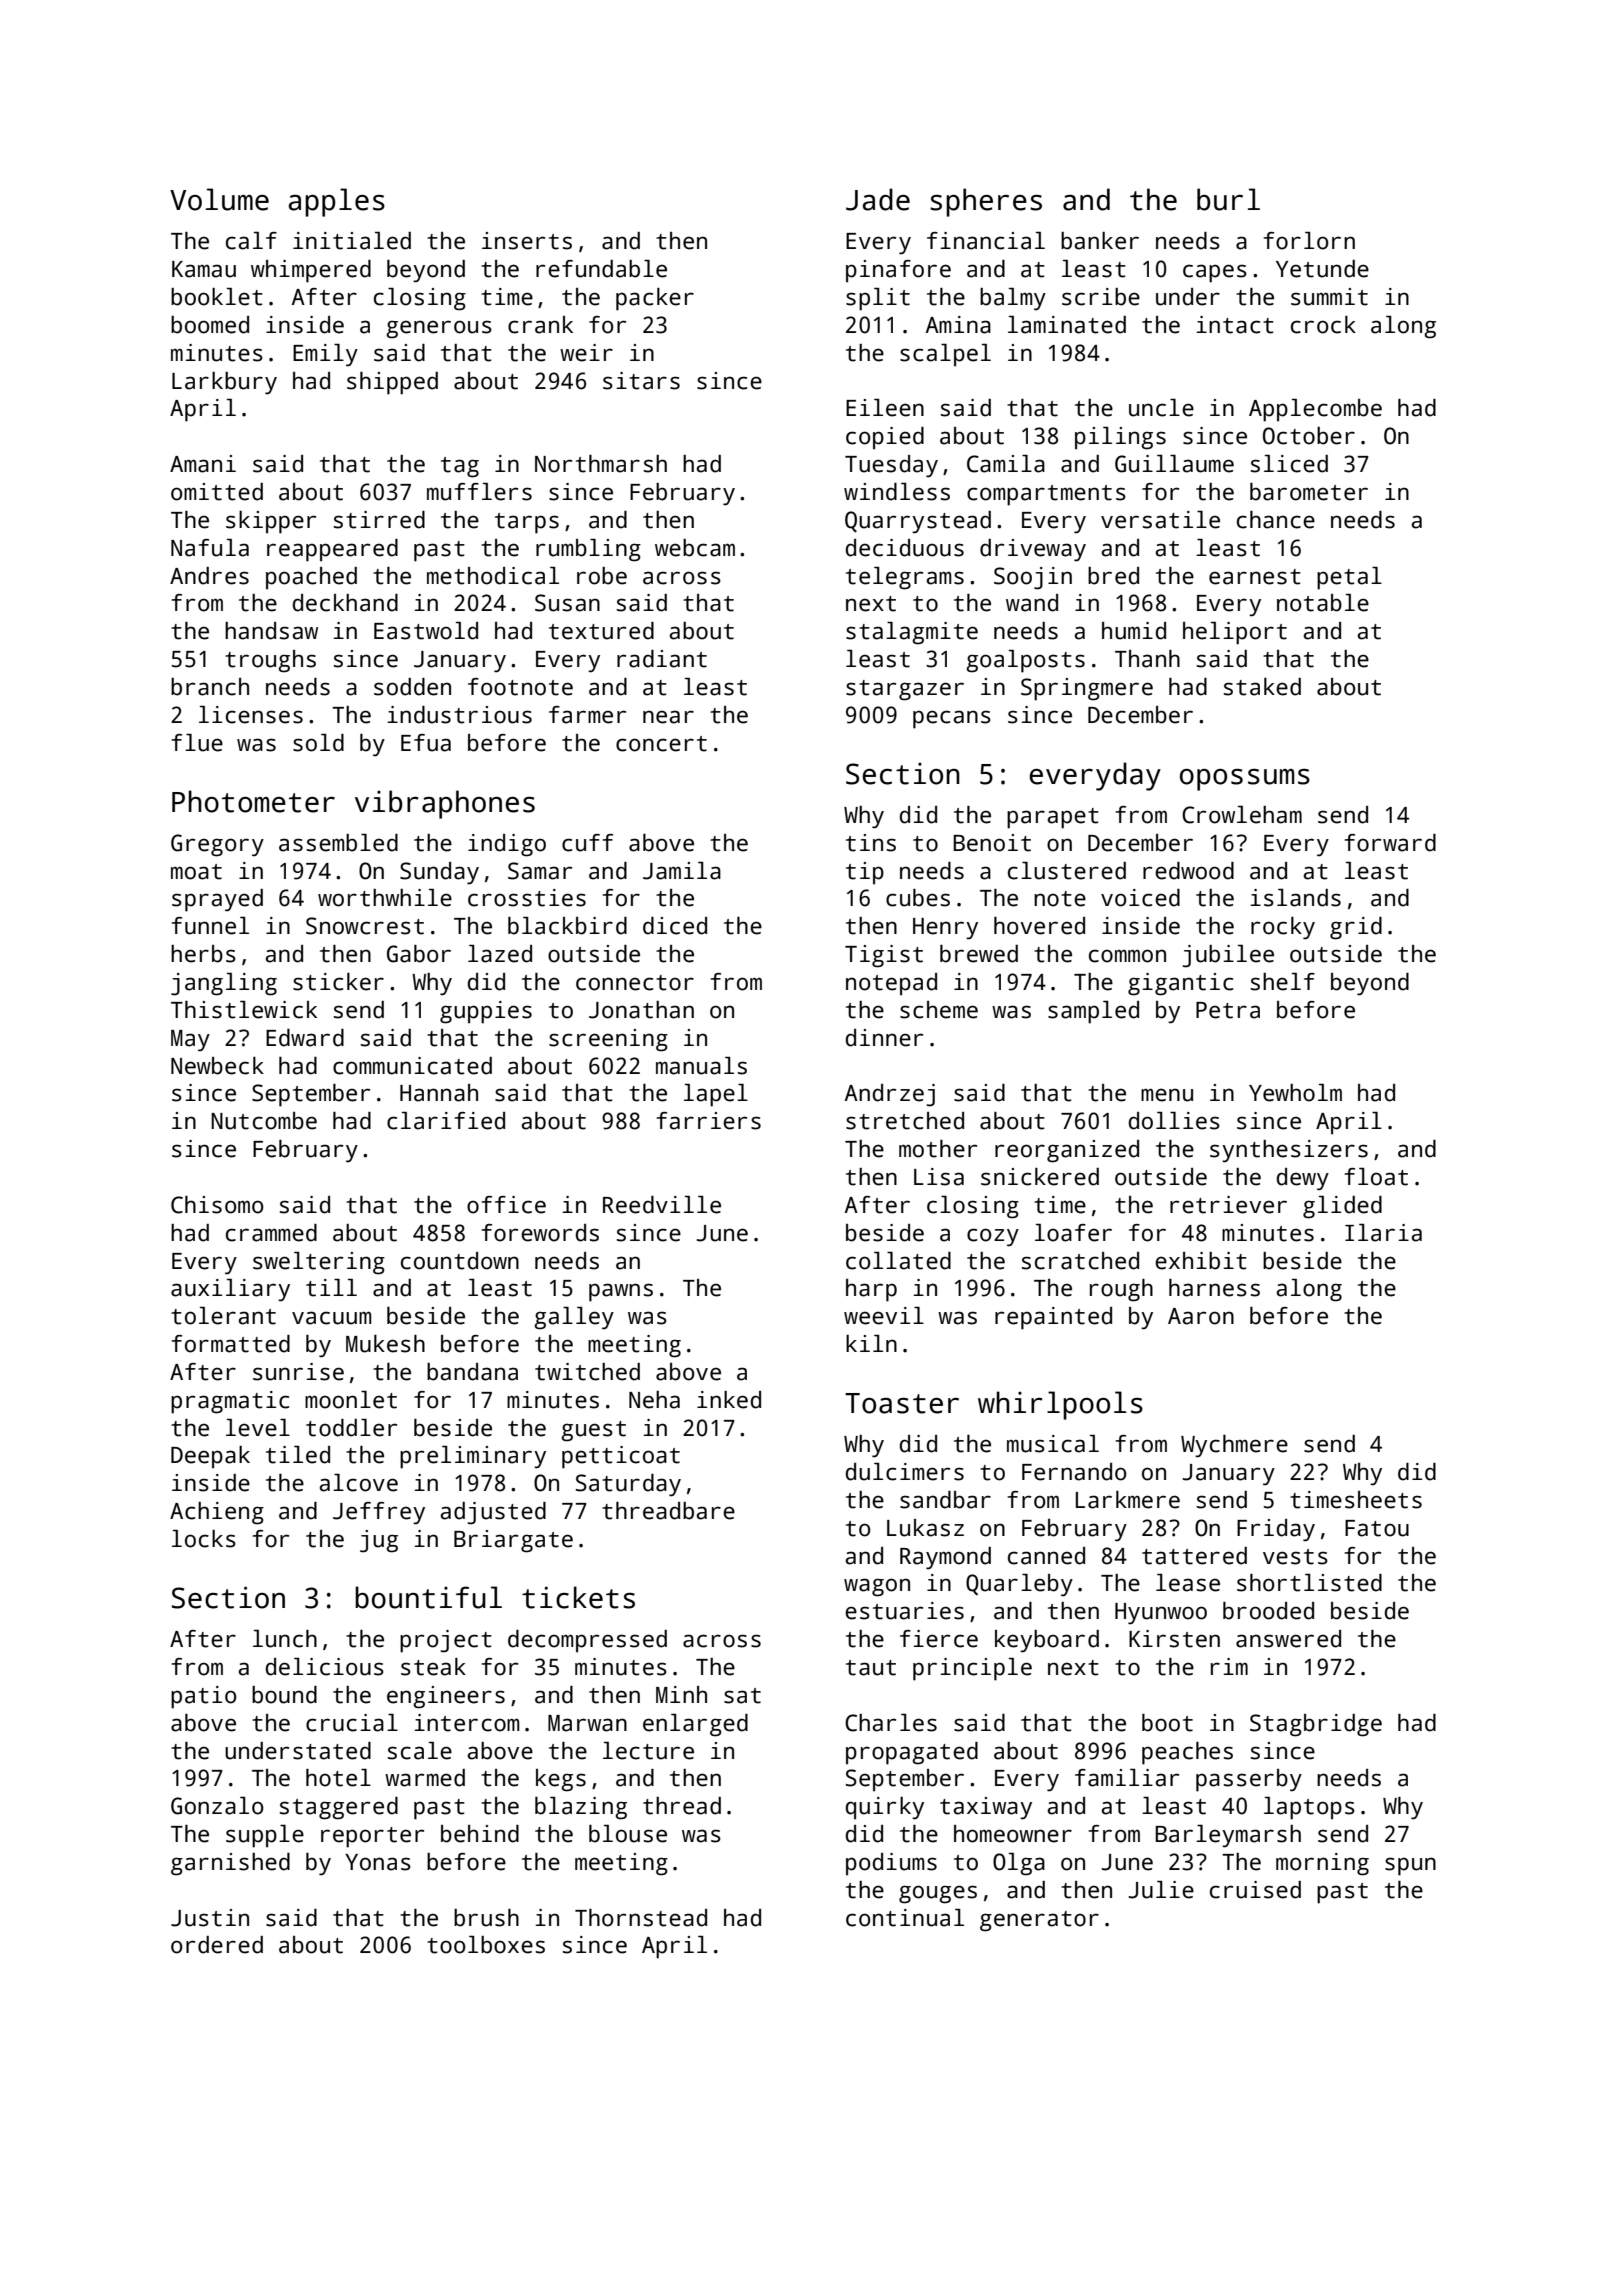 The height and width of the screenshot is (2292, 1620). I want to click on ordered, so click(217, 1945).
